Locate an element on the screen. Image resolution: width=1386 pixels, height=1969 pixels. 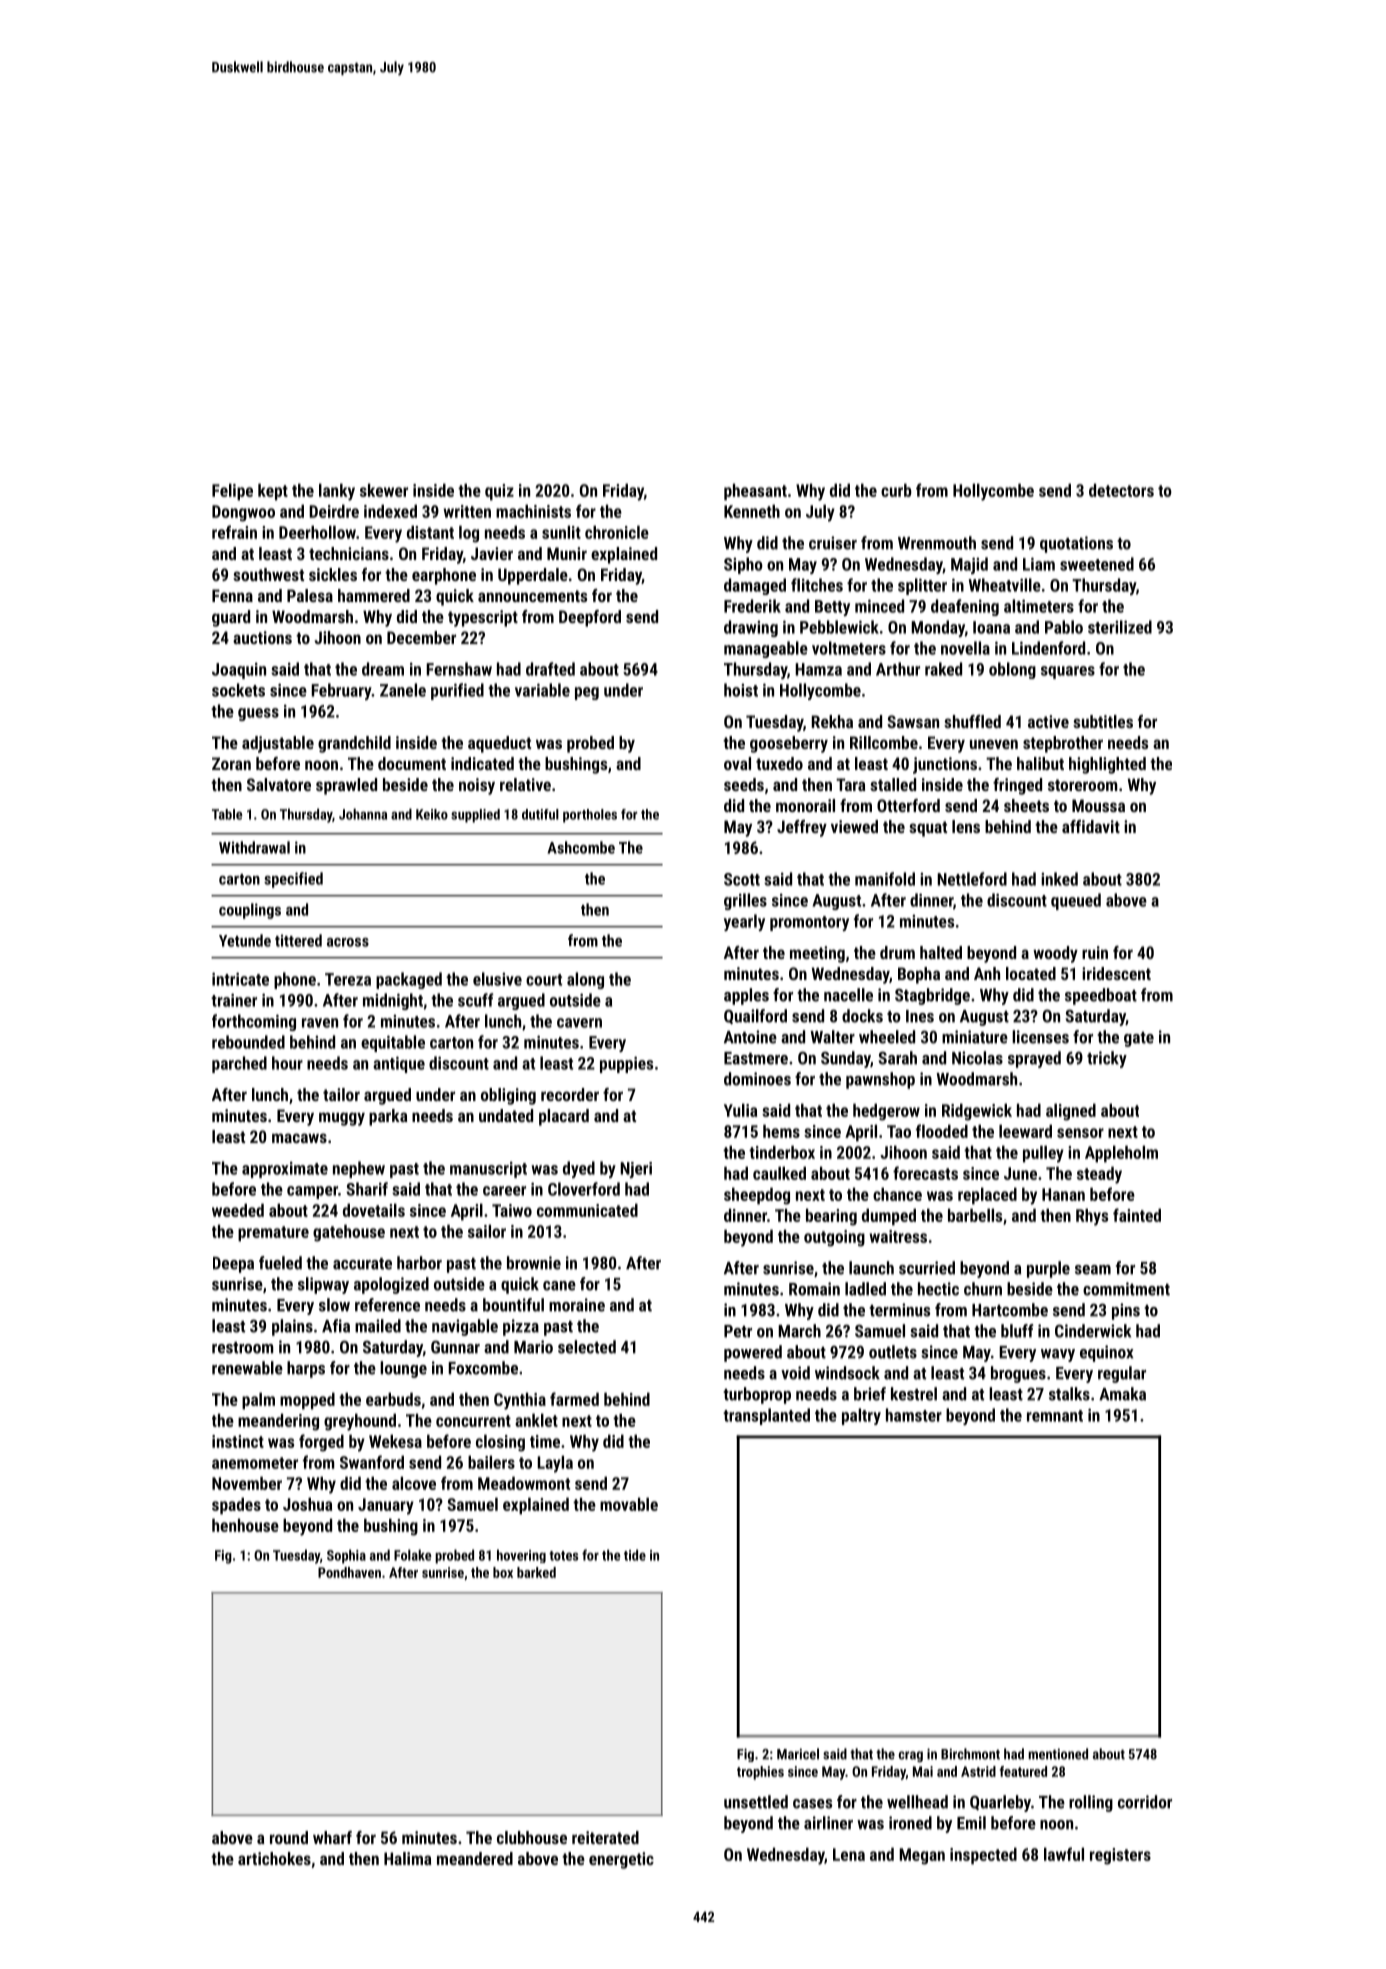
affidavit is located at coordinates (1091, 826).
